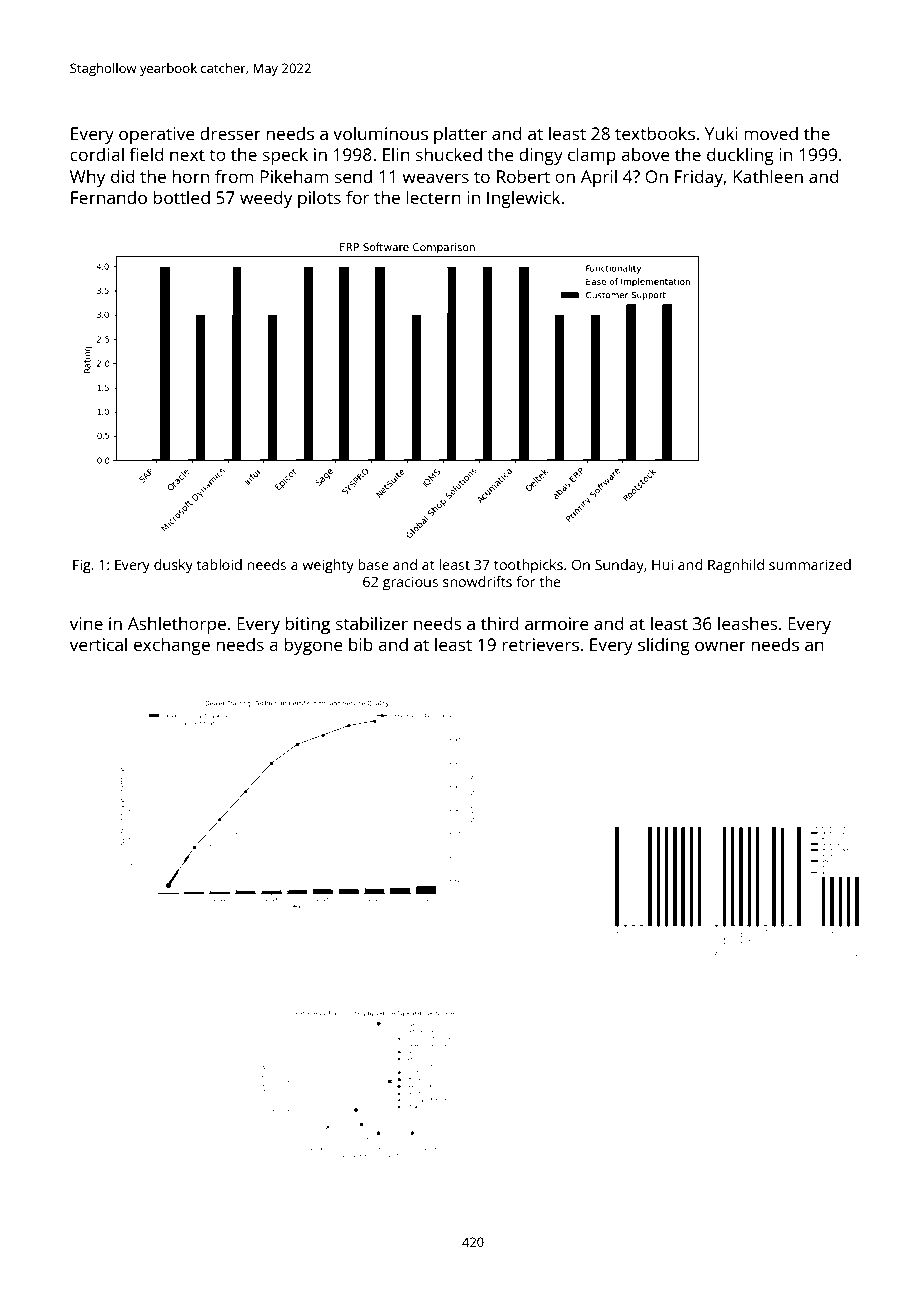  Describe the element at coordinates (720, 646) in the page. I see `owner` at that location.
